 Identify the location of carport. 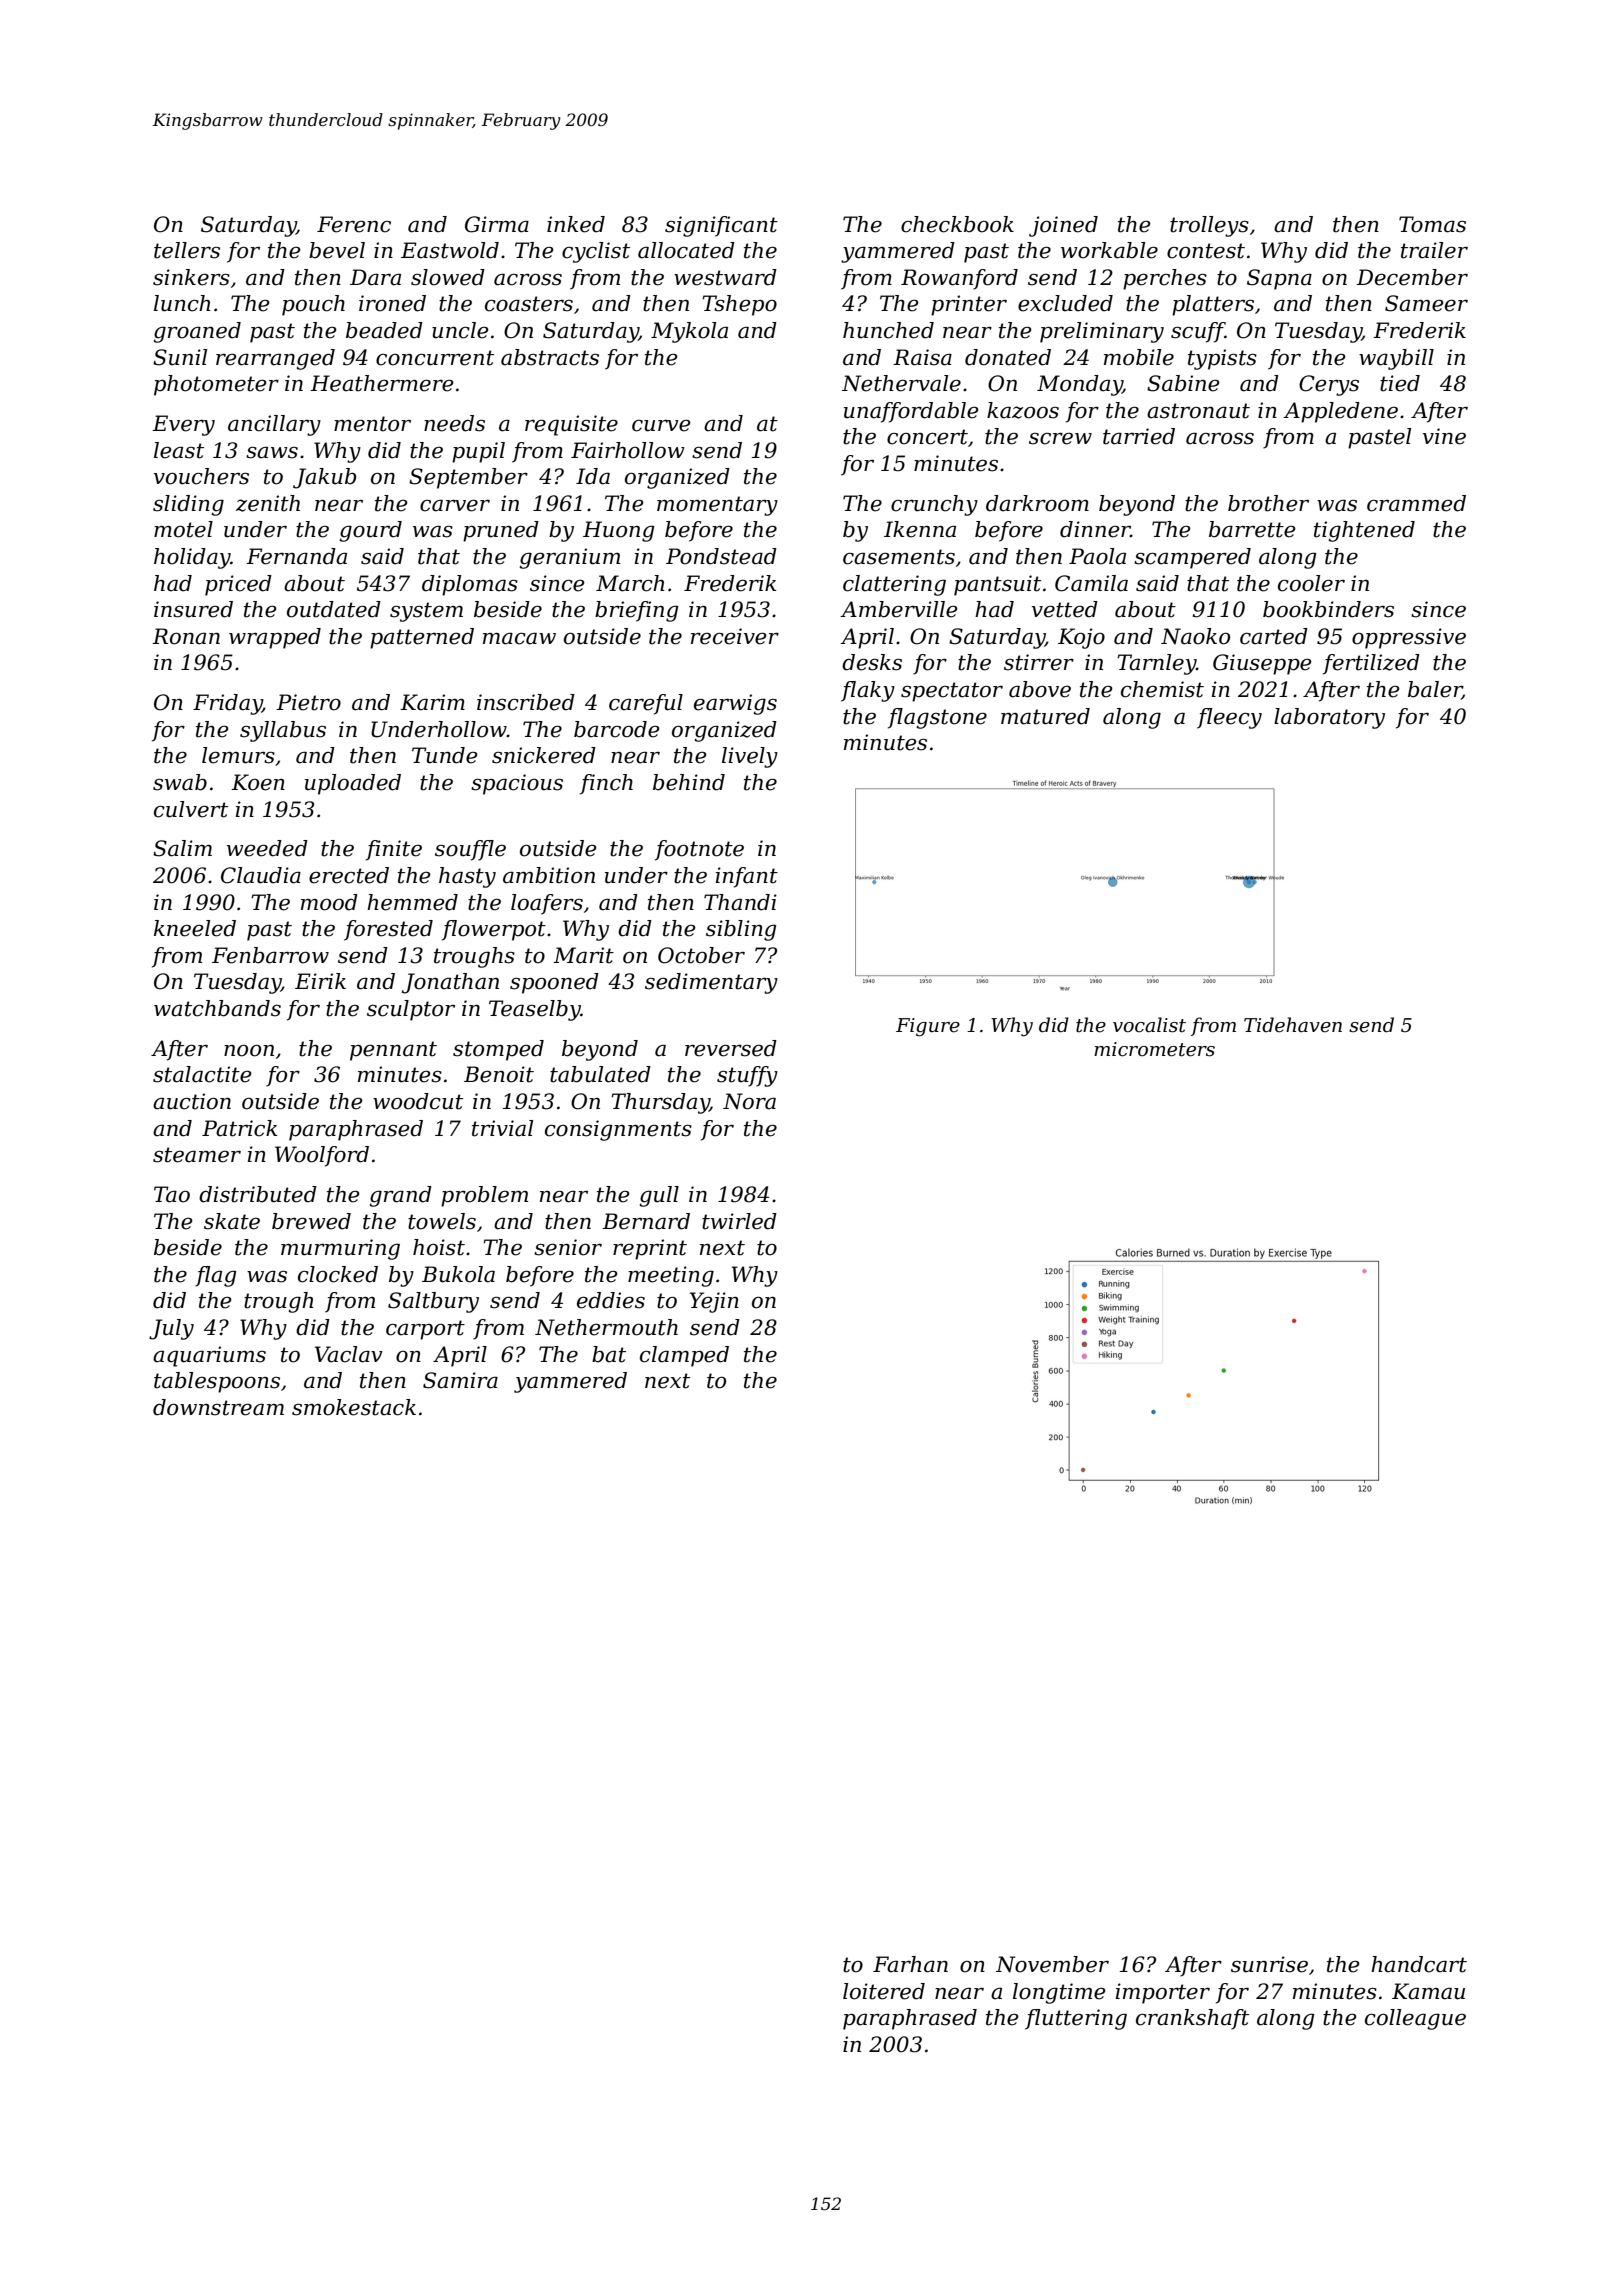
(425, 1330).
